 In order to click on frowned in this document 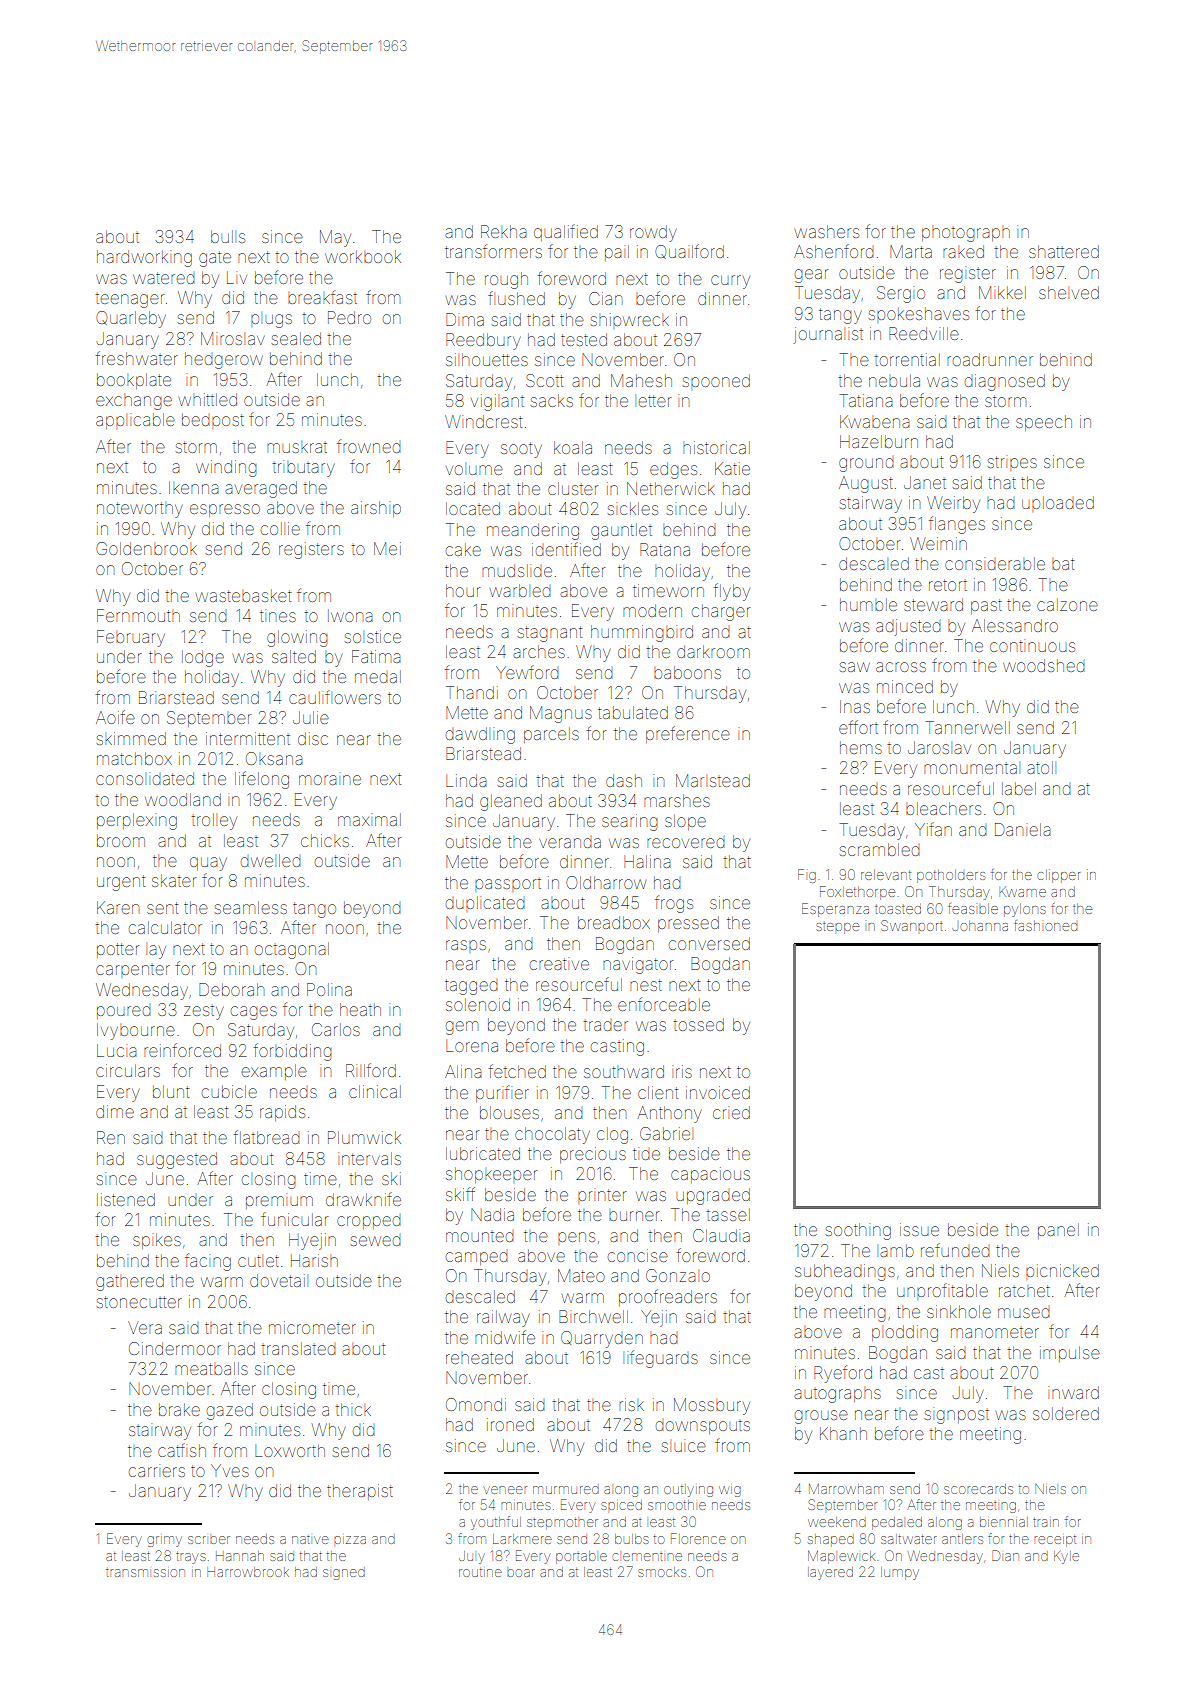, I will do `click(369, 446)`.
